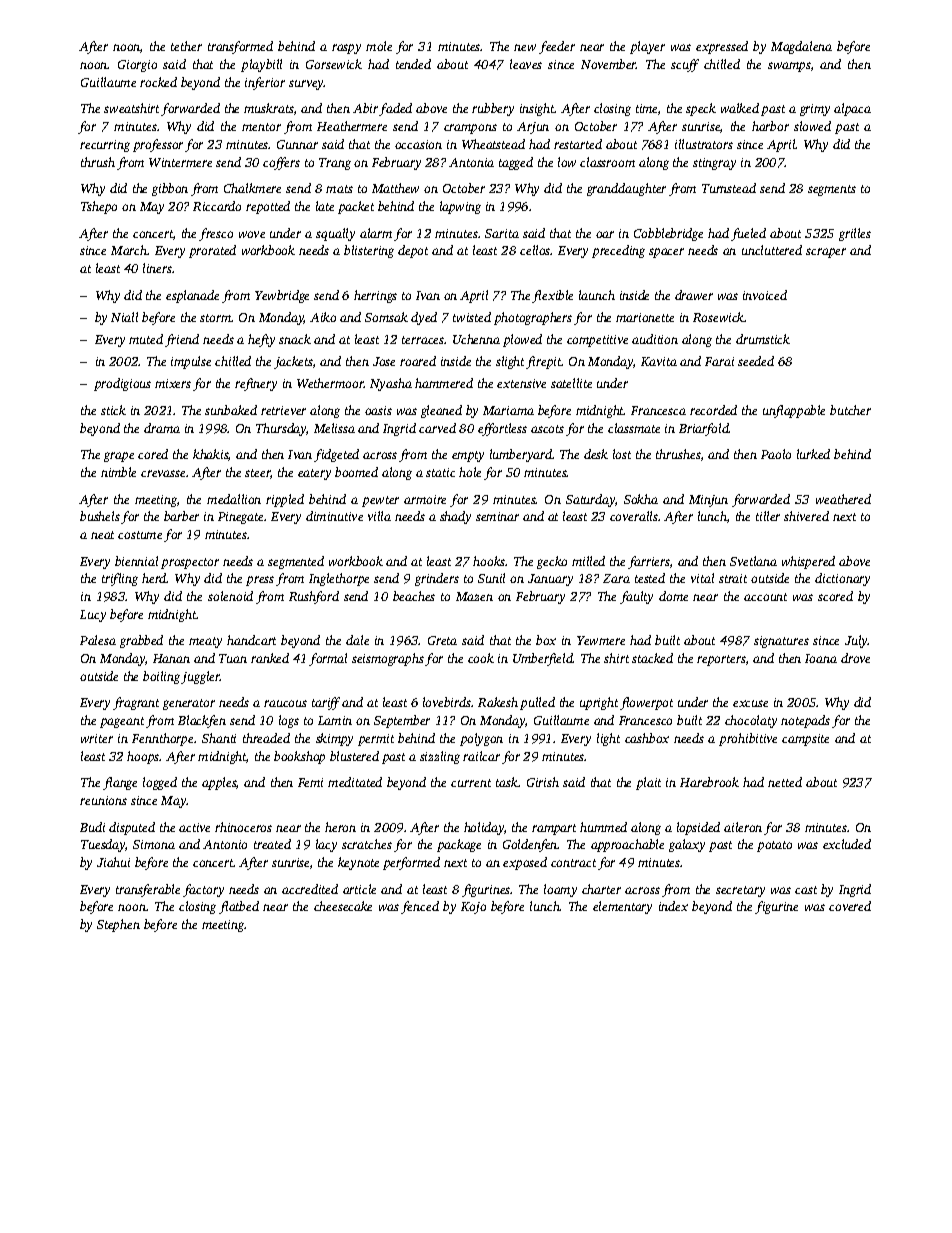 The height and width of the page is (1233, 952). What do you see at coordinates (118, 925) in the page?
I see `Stephen` at bounding box center [118, 925].
